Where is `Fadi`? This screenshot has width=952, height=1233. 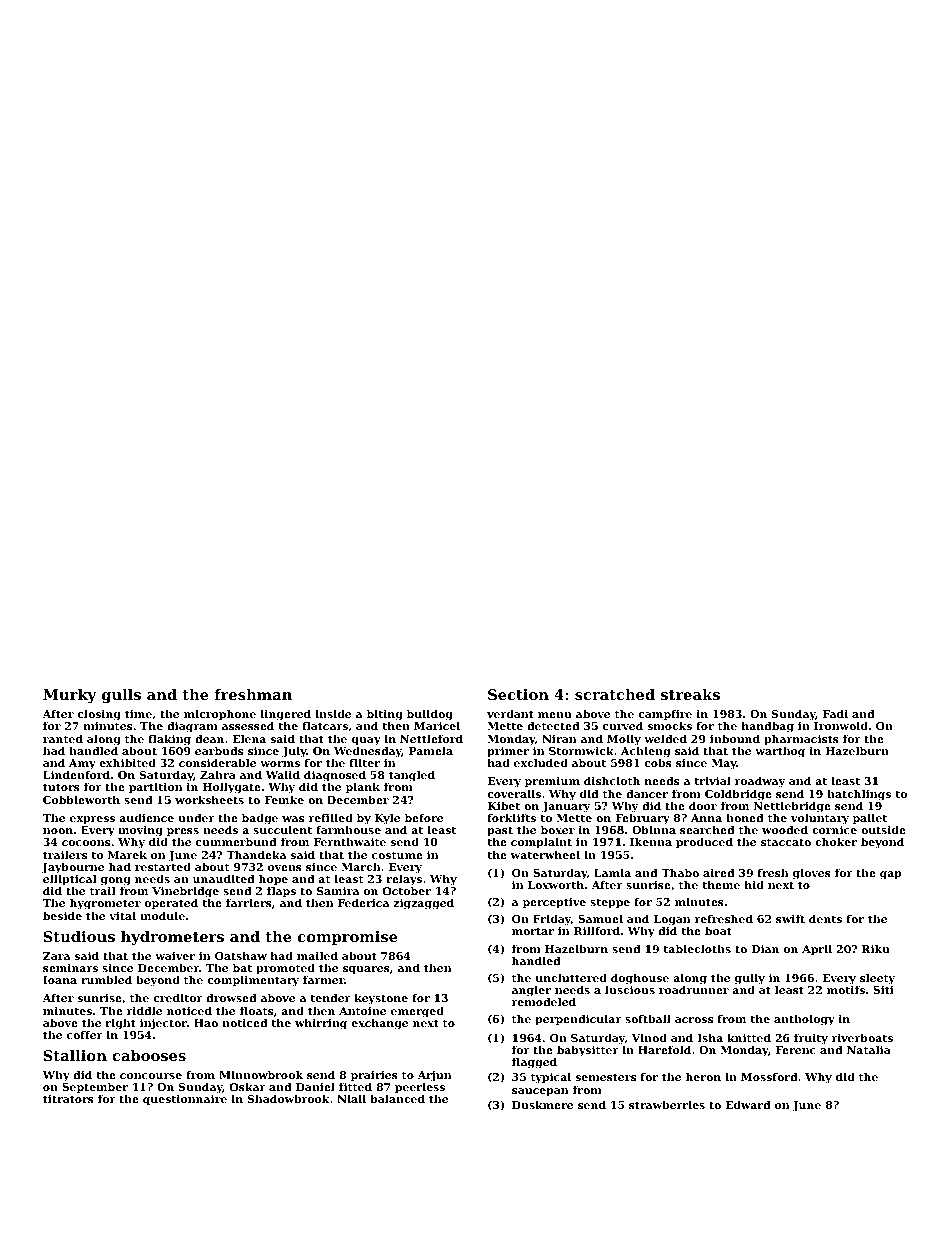 Fadi is located at coordinates (835, 713).
